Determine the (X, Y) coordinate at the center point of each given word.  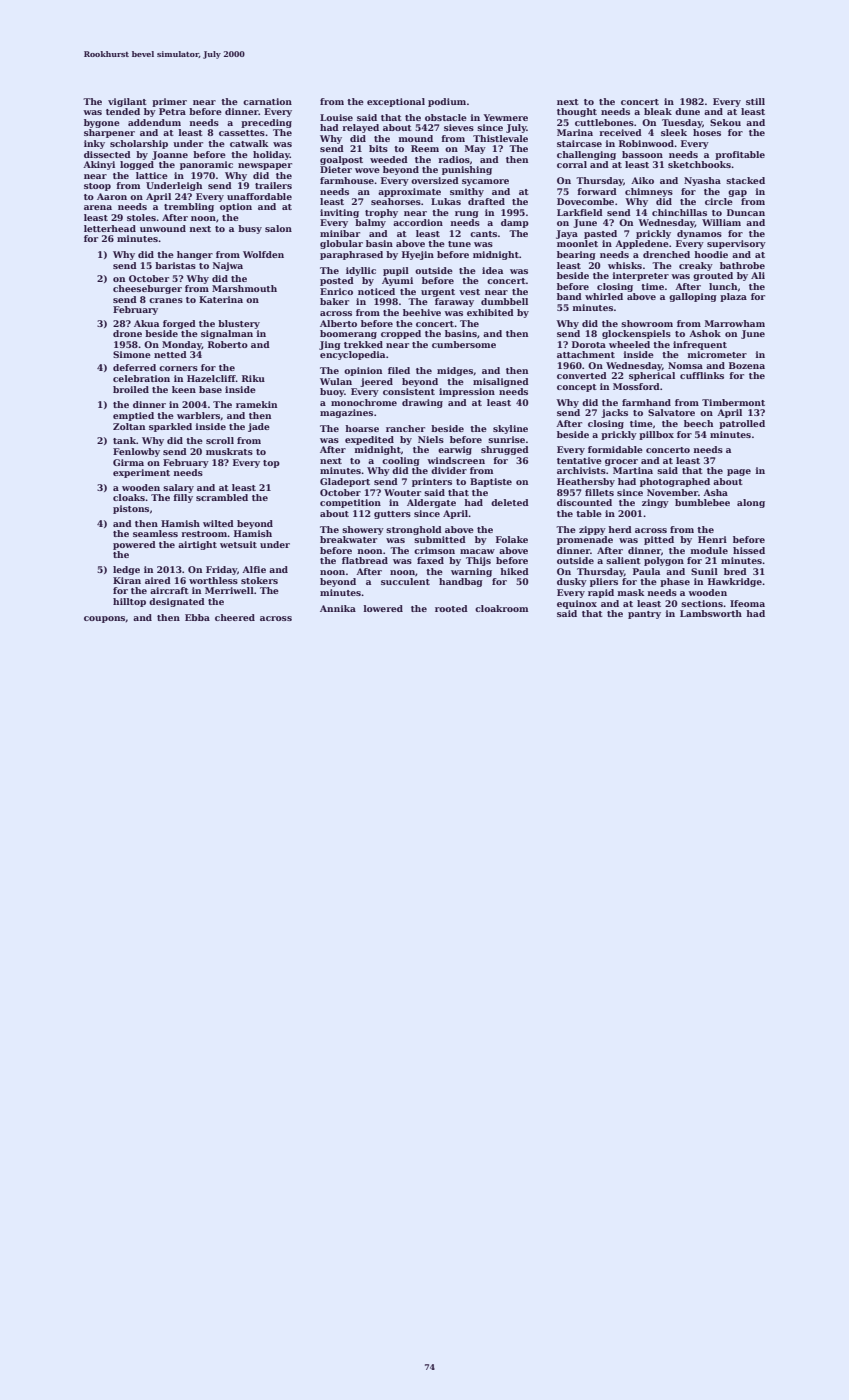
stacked (745, 180)
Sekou (725, 122)
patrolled (742, 424)
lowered (383, 608)
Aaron (112, 196)
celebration (141, 378)
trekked (363, 344)
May (475, 149)
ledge (126, 570)
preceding (266, 123)
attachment (586, 354)
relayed (360, 128)
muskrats (229, 451)
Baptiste (491, 482)
